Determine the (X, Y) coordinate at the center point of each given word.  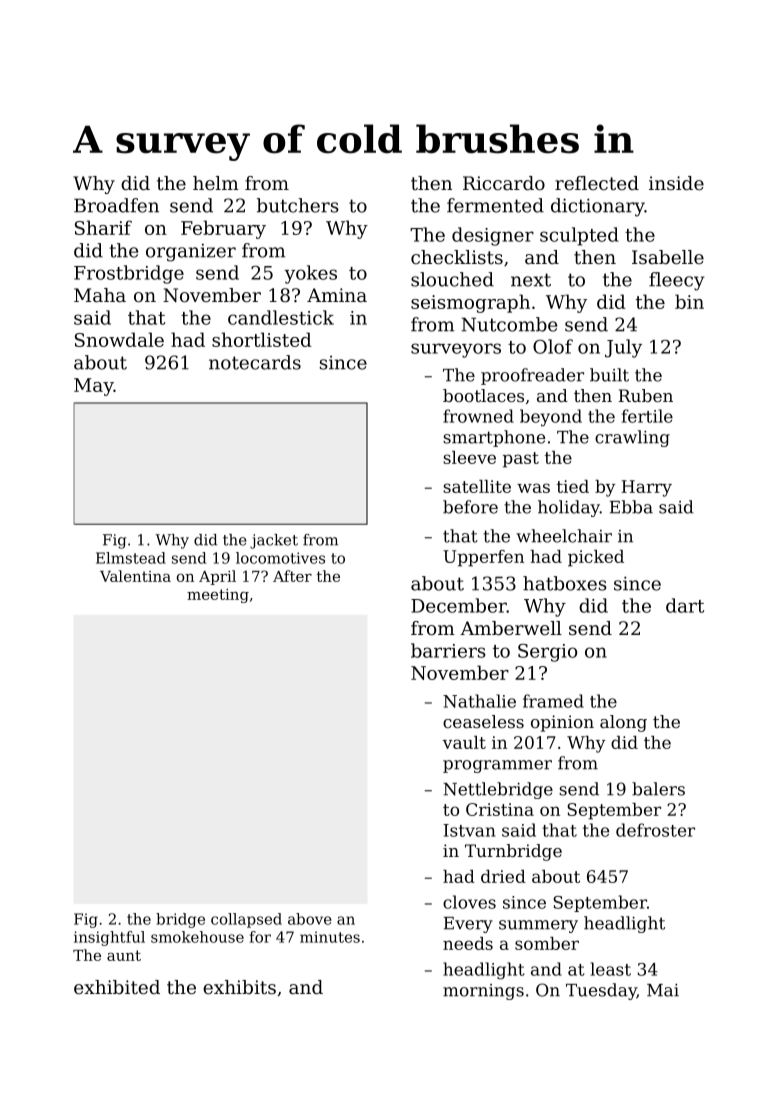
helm (216, 183)
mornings (483, 992)
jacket (274, 541)
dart (685, 605)
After (292, 576)
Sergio (547, 653)
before (470, 507)
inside (676, 183)
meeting (218, 596)
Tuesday (601, 991)
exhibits (239, 987)
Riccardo (504, 183)
